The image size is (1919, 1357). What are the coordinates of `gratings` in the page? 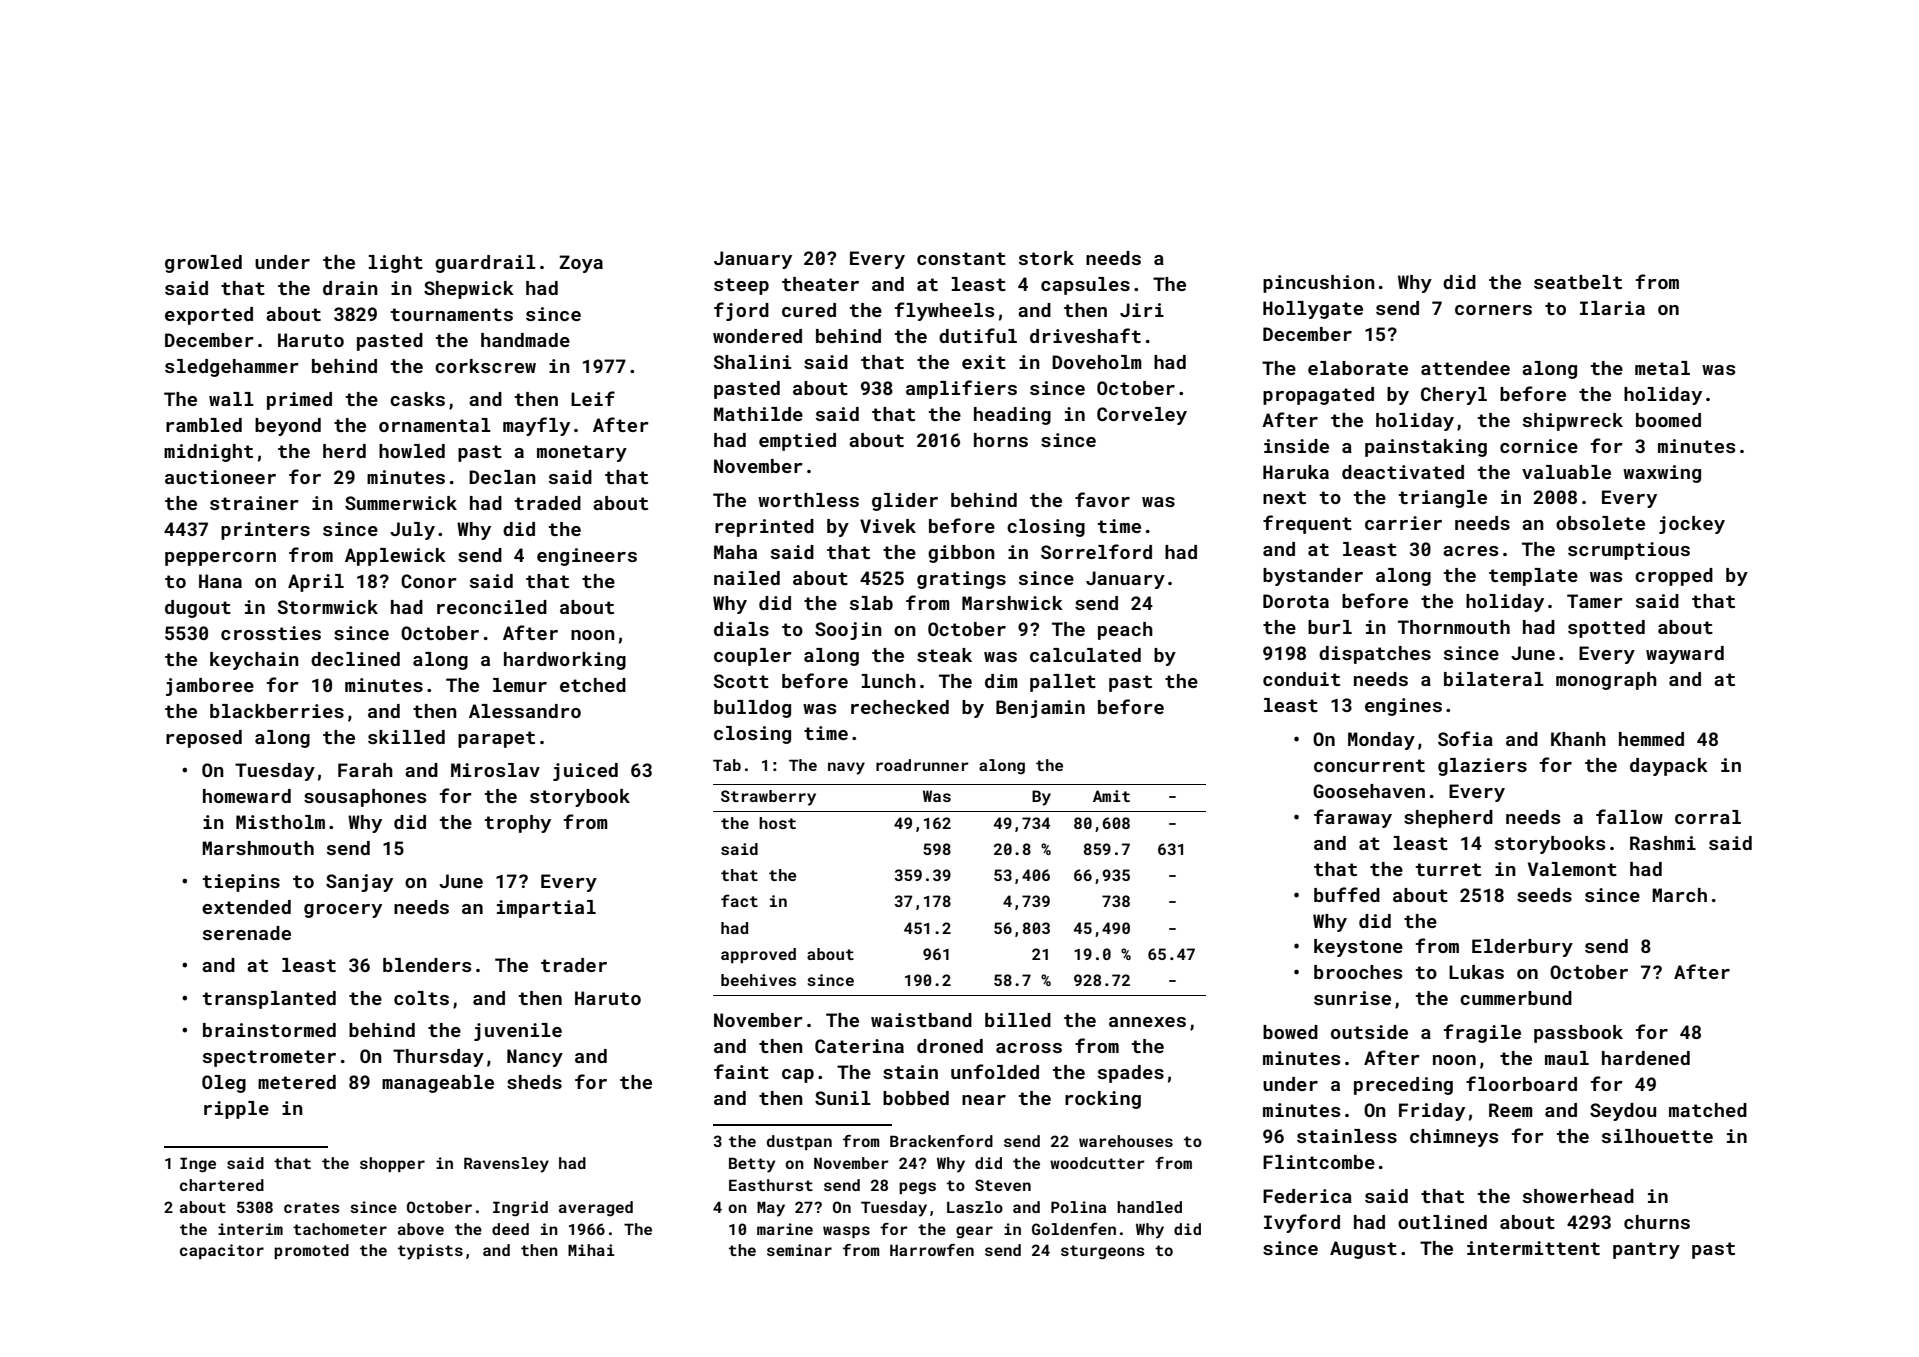 It's located at (961, 580).
